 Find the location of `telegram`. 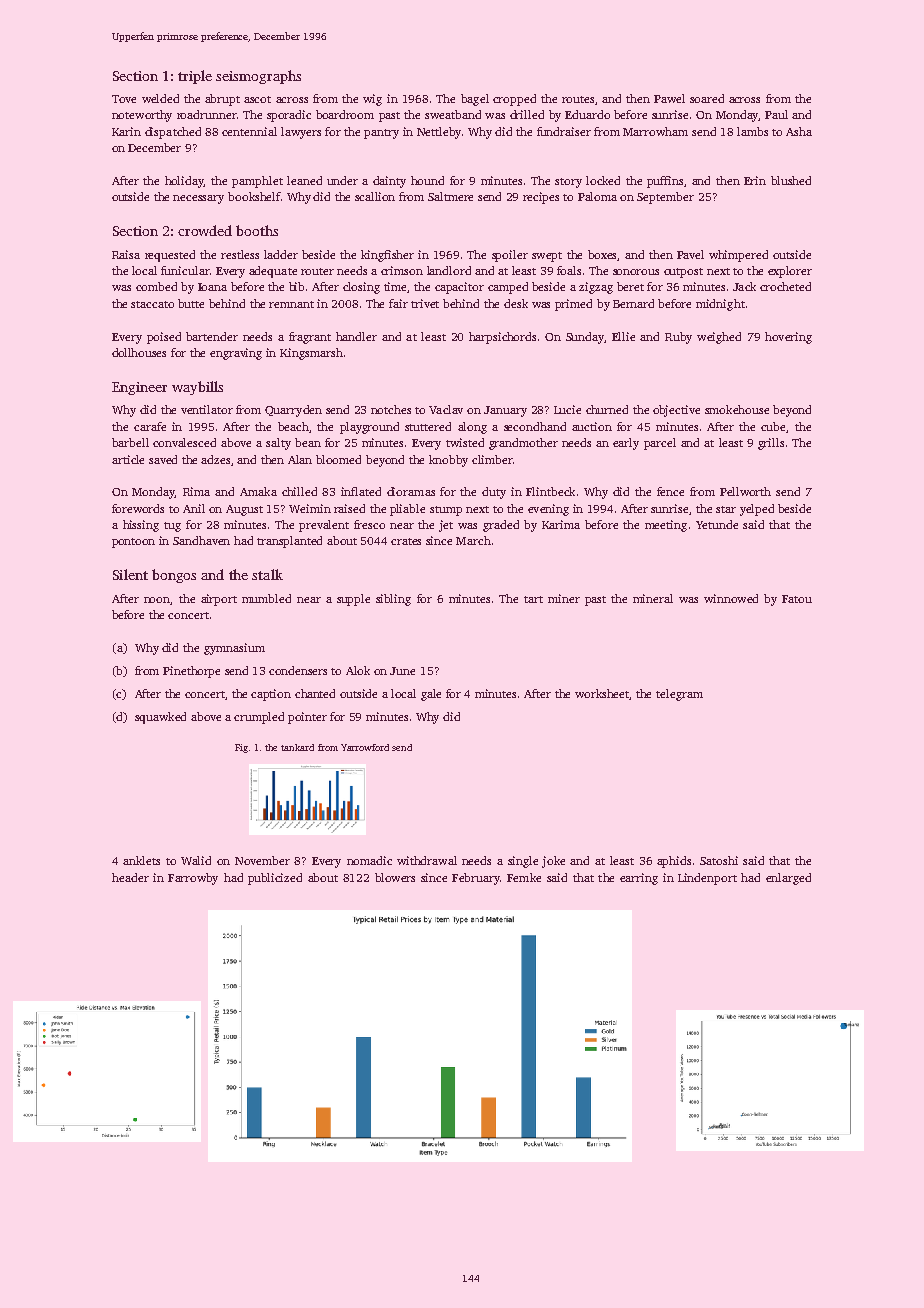

telegram is located at coordinates (679, 695).
